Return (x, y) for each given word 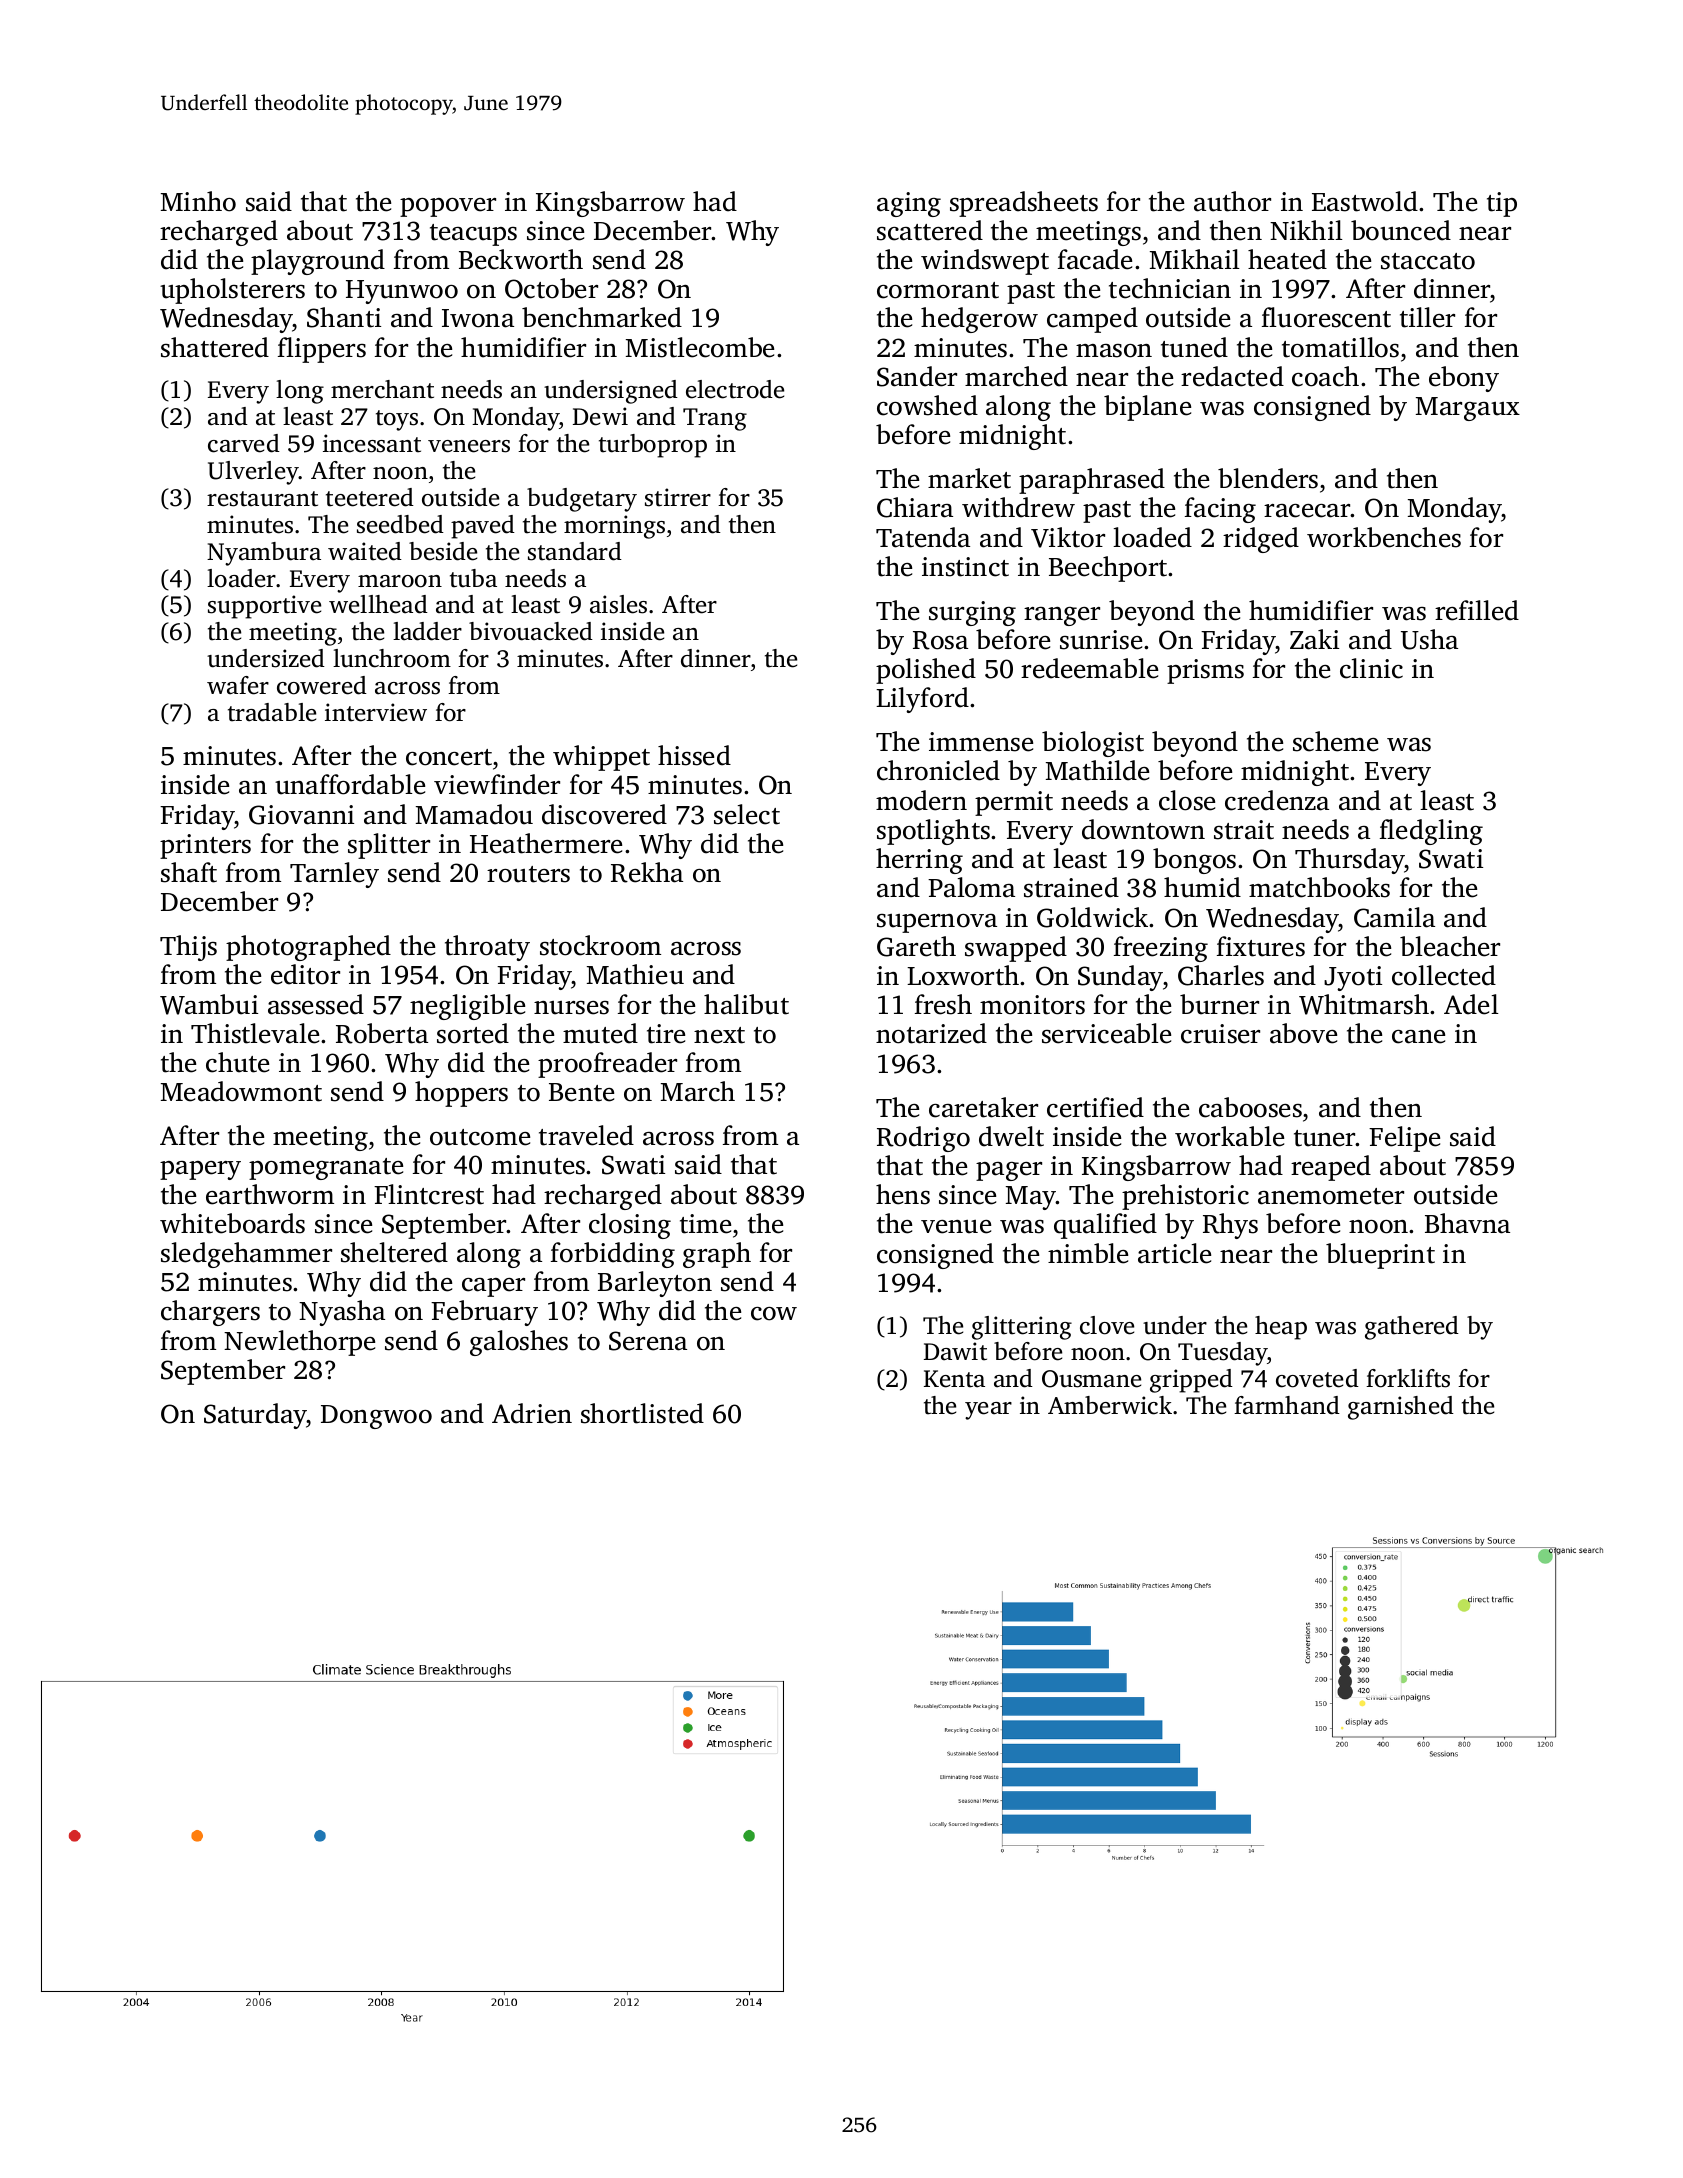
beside (443, 551)
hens (903, 1194)
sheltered (394, 1252)
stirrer (678, 497)
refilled (1477, 610)
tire (666, 1034)
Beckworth (521, 259)
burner (1219, 1004)
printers (205, 846)
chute (237, 1062)
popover (448, 207)
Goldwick (1093, 917)
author (1232, 201)
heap (1281, 1328)
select (747, 814)
